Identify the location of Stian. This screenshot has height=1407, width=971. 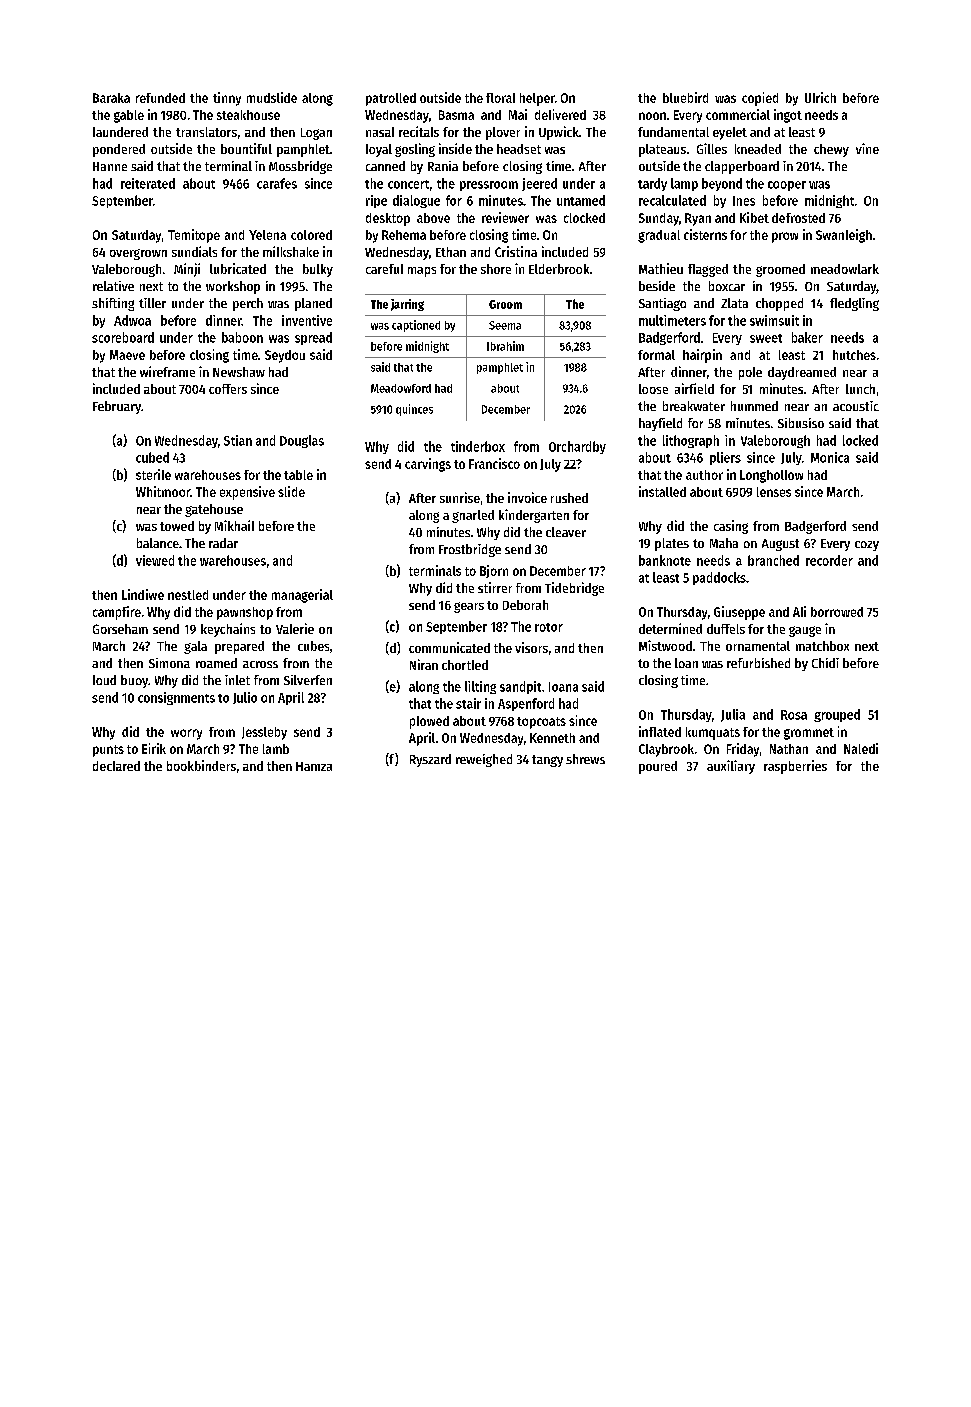
(238, 440).
